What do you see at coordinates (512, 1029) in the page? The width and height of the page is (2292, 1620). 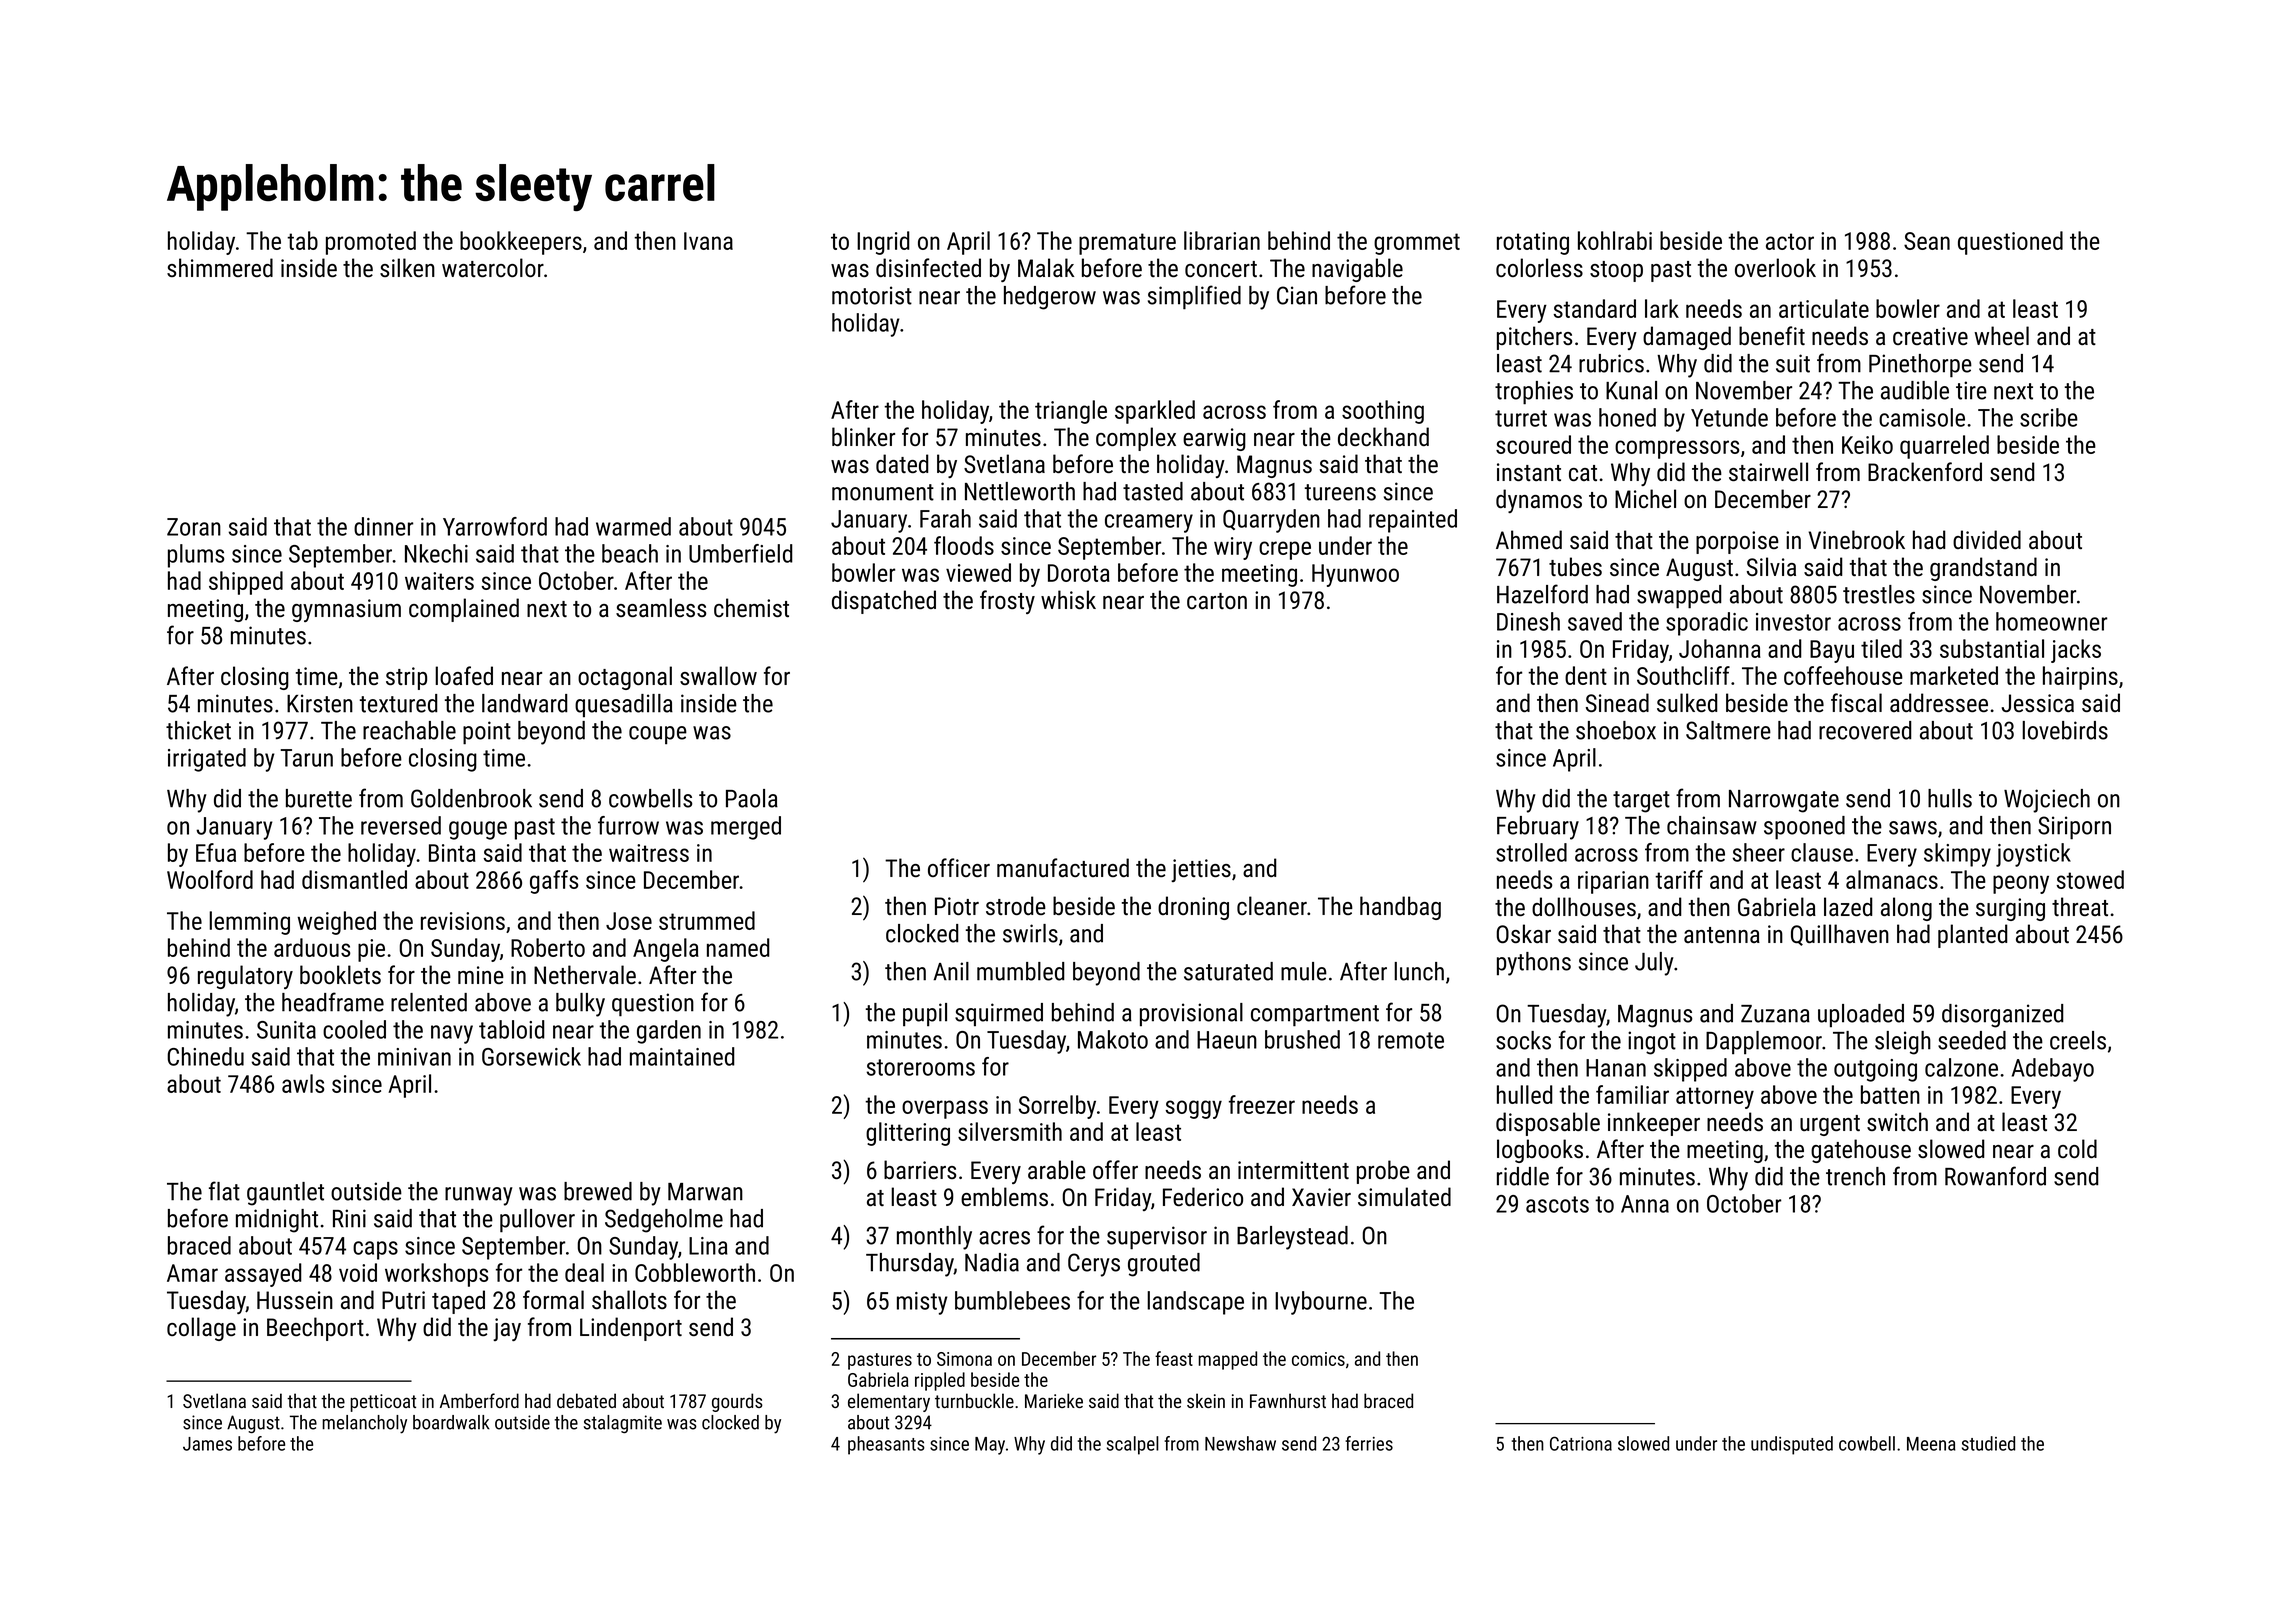 I see `tabloid` at bounding box center [512, 1029].
